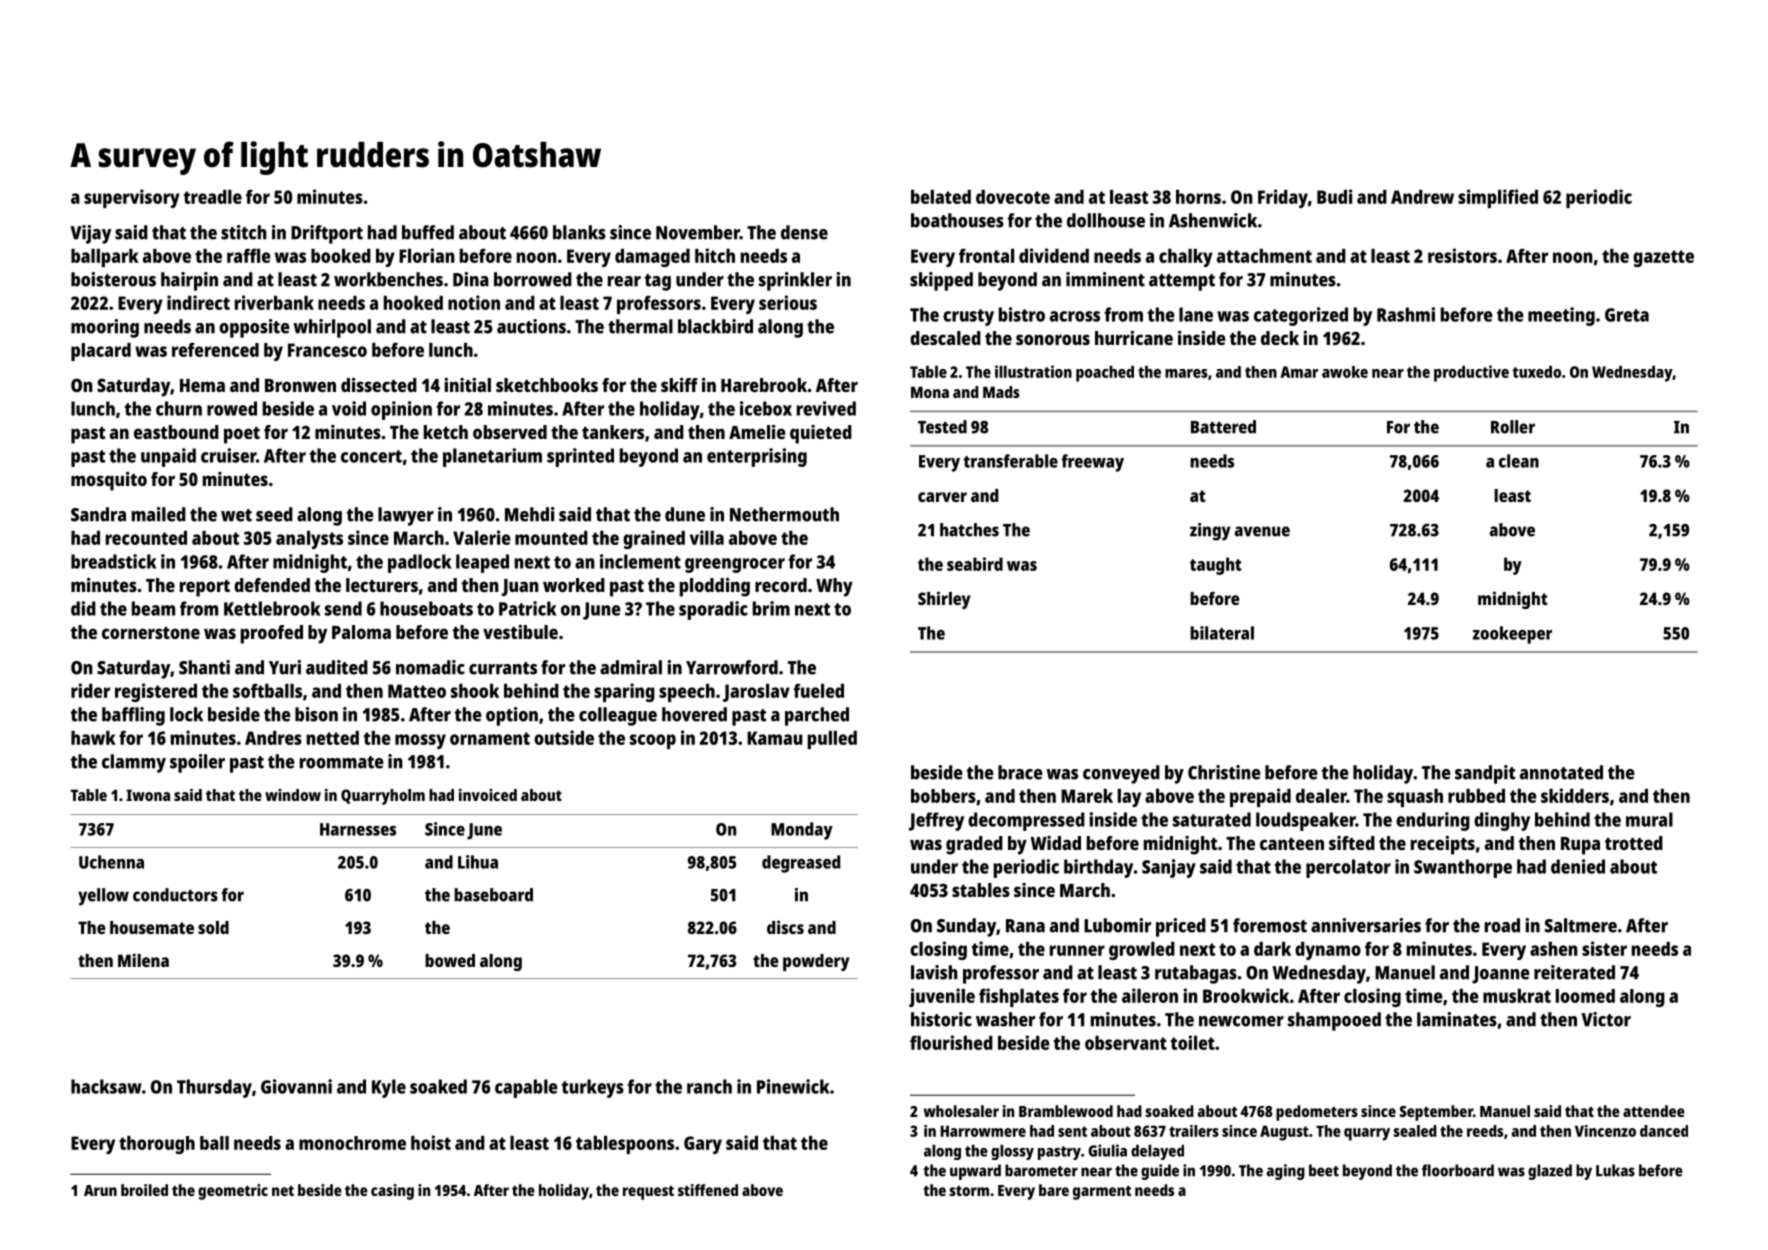 This image has width=1768, height=1250. I want to click on Shirley, so click(944, 600).
